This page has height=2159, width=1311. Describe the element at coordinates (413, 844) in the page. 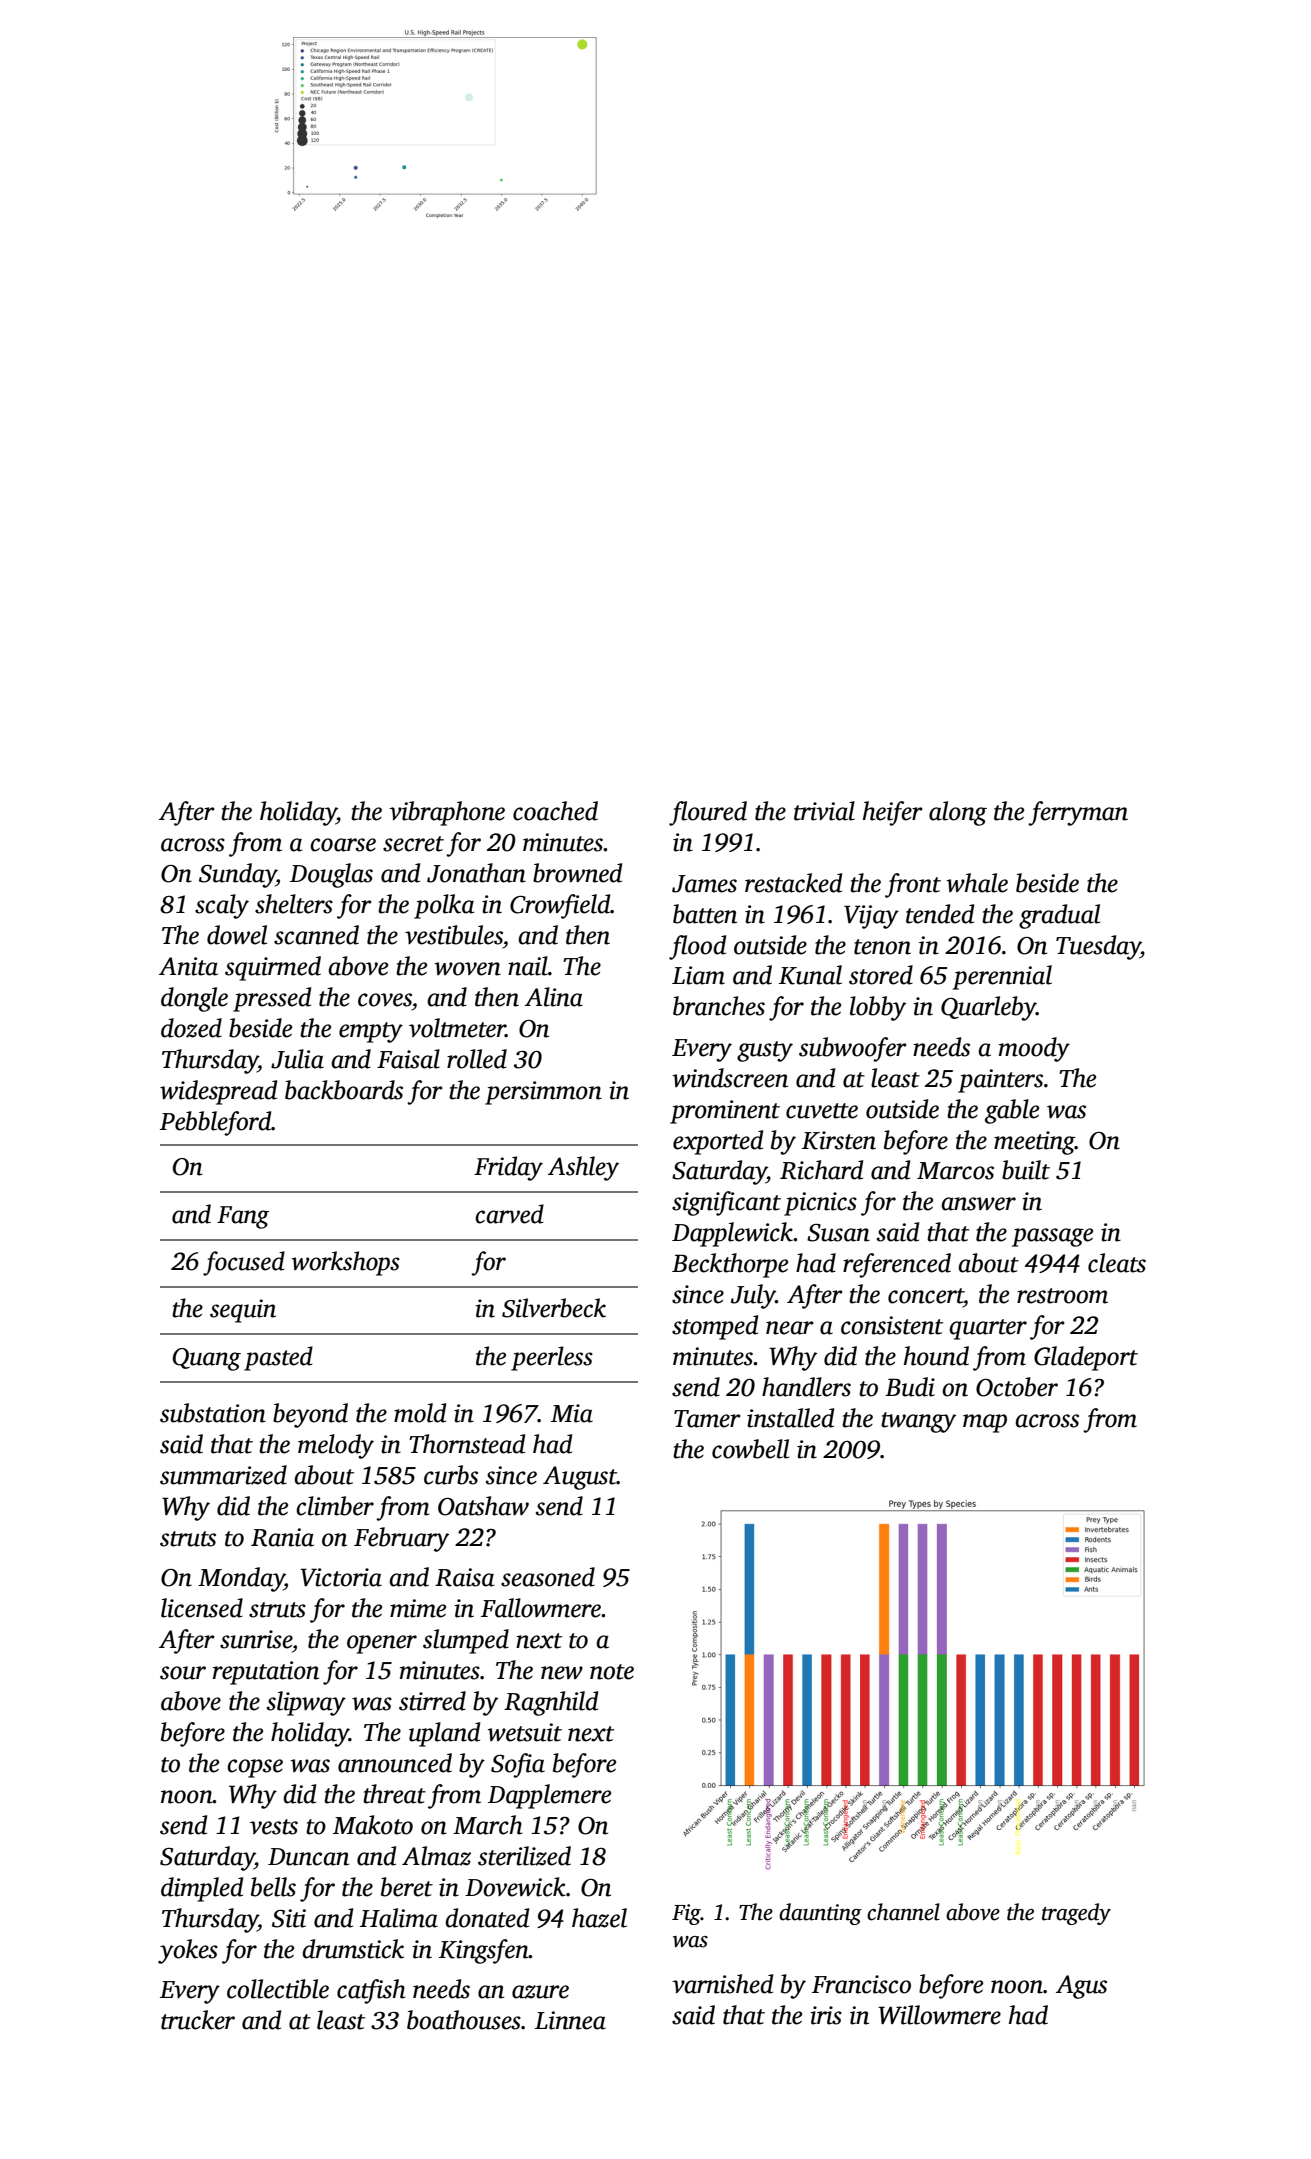

I see `secret` at that location.
